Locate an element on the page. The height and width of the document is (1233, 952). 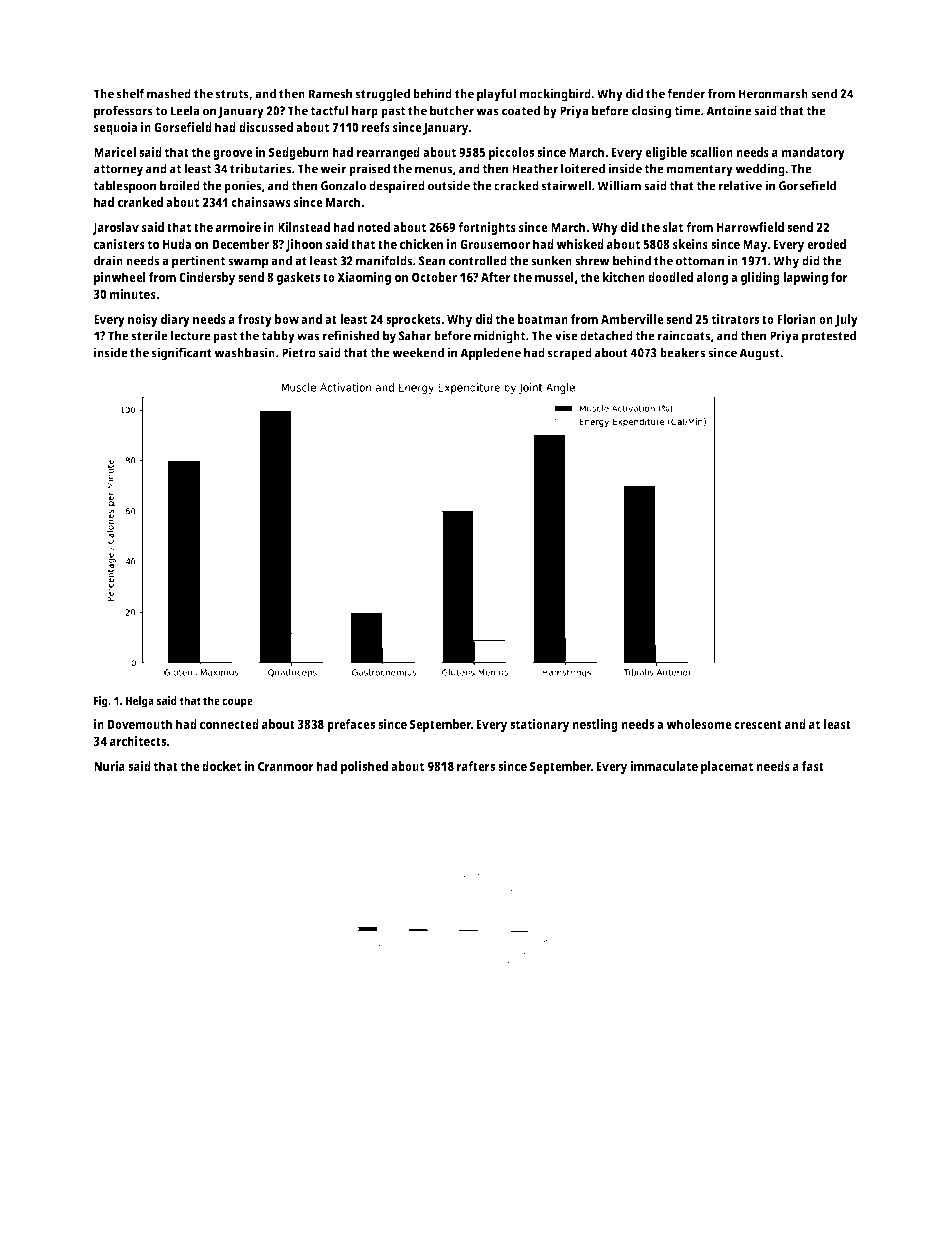
coupe is located at coordinates (237, 703).
